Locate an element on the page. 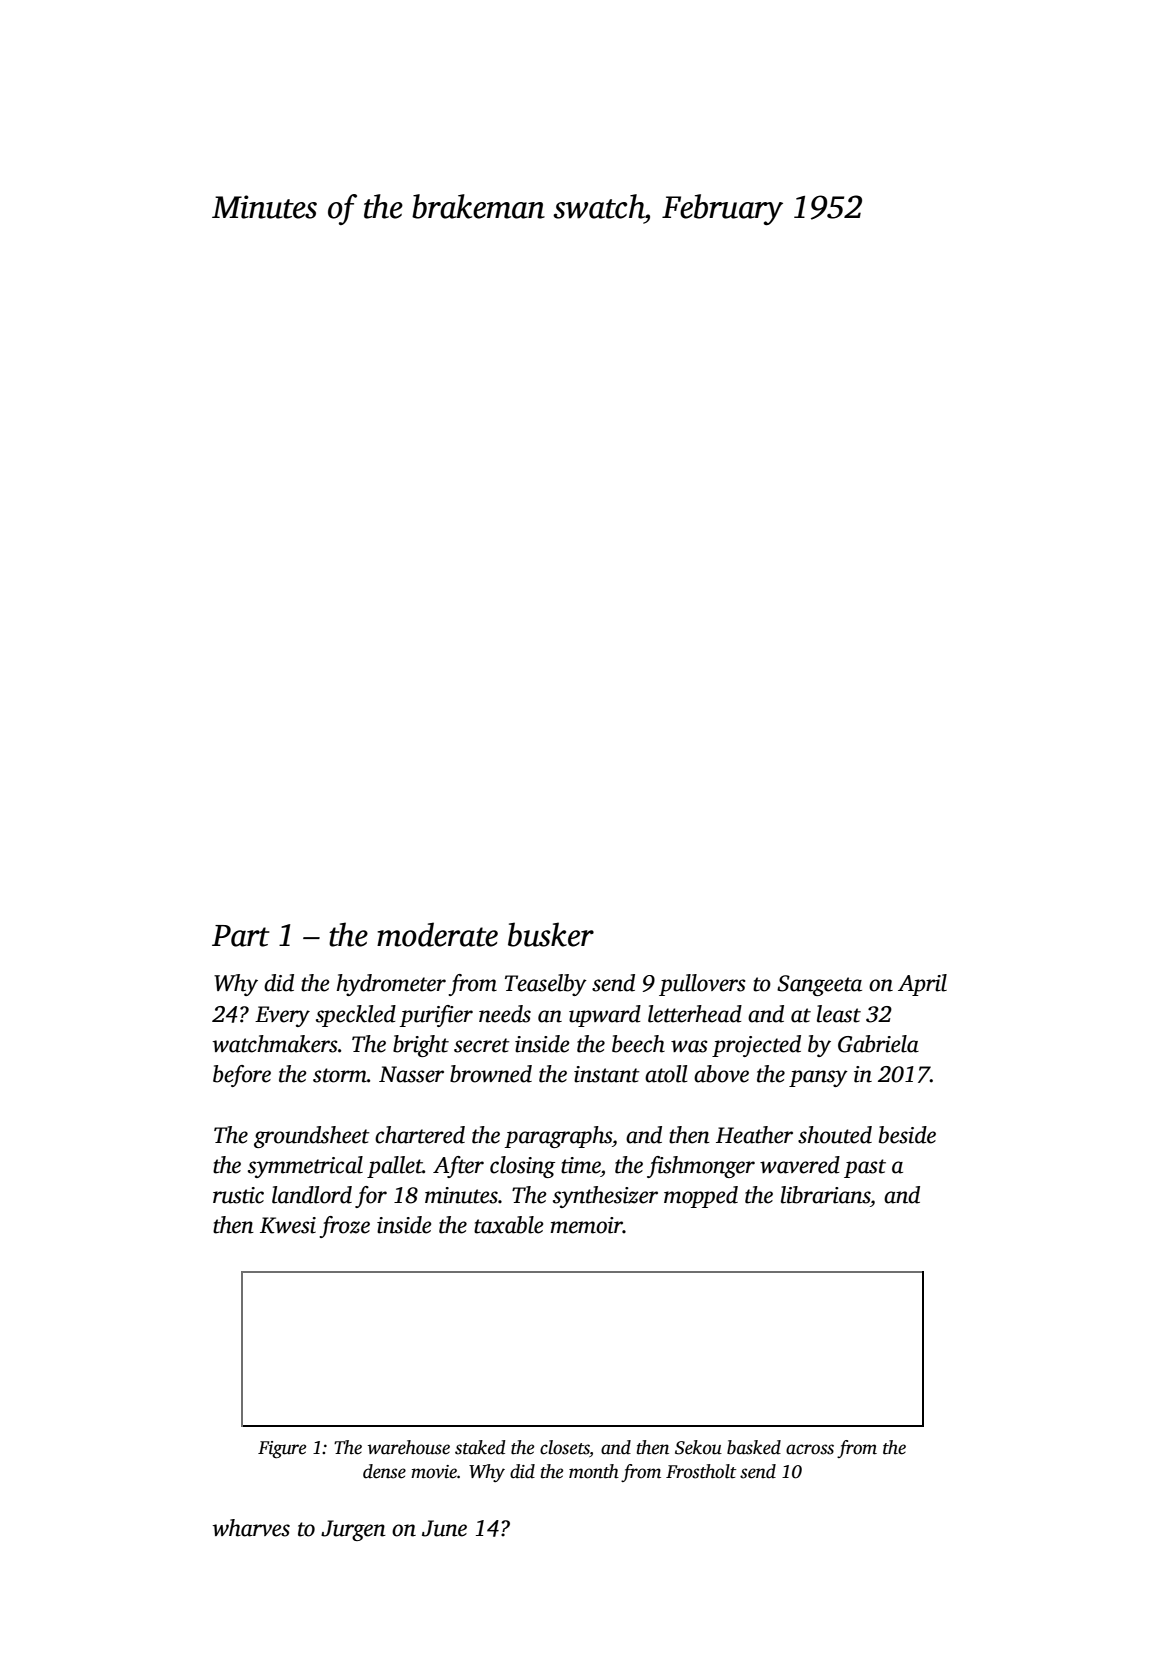  June is located at coordinates (444, 1528).
